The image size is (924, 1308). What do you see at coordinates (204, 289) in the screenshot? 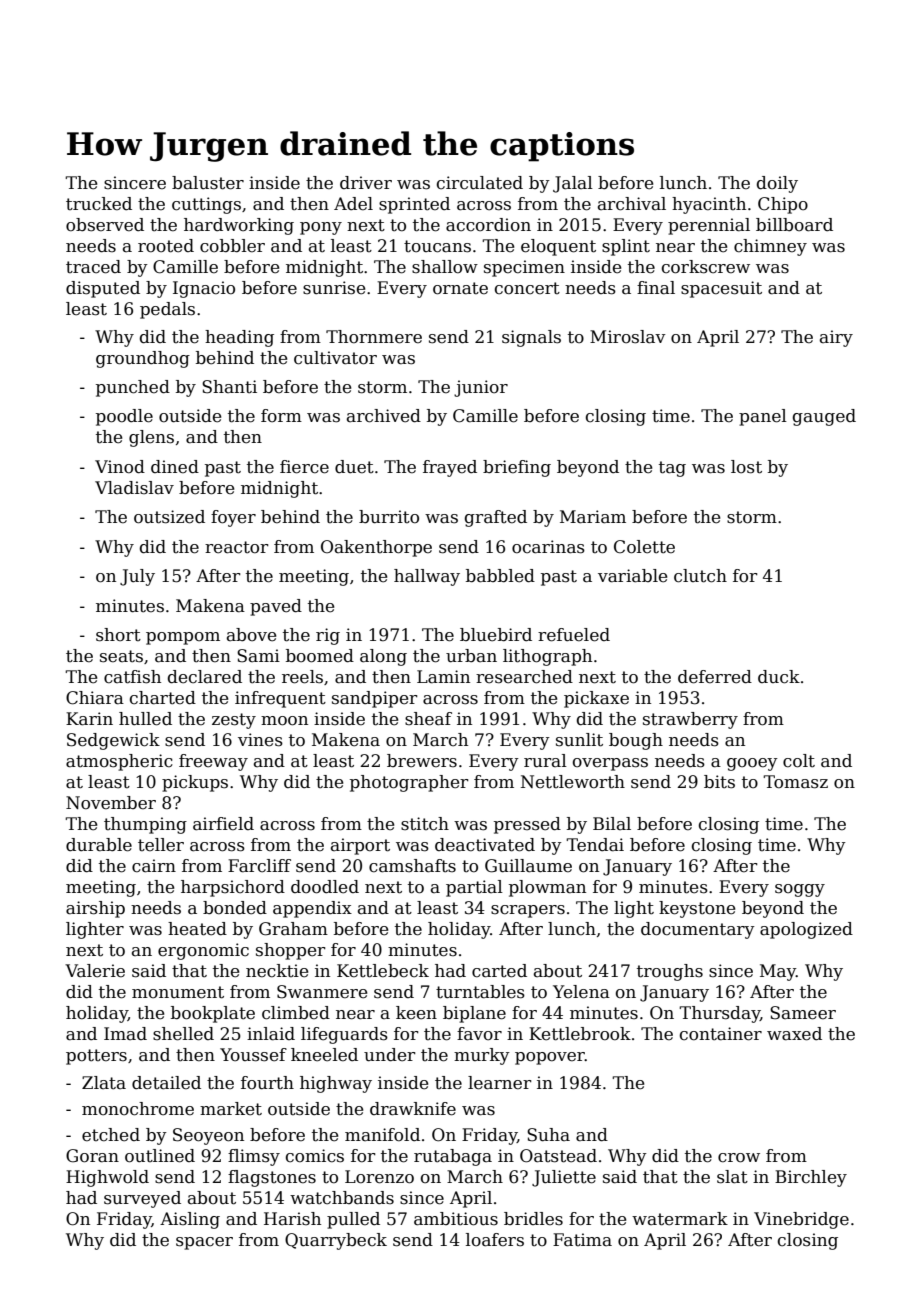
I see `Ignacio` at bounding box center [204, 289].
